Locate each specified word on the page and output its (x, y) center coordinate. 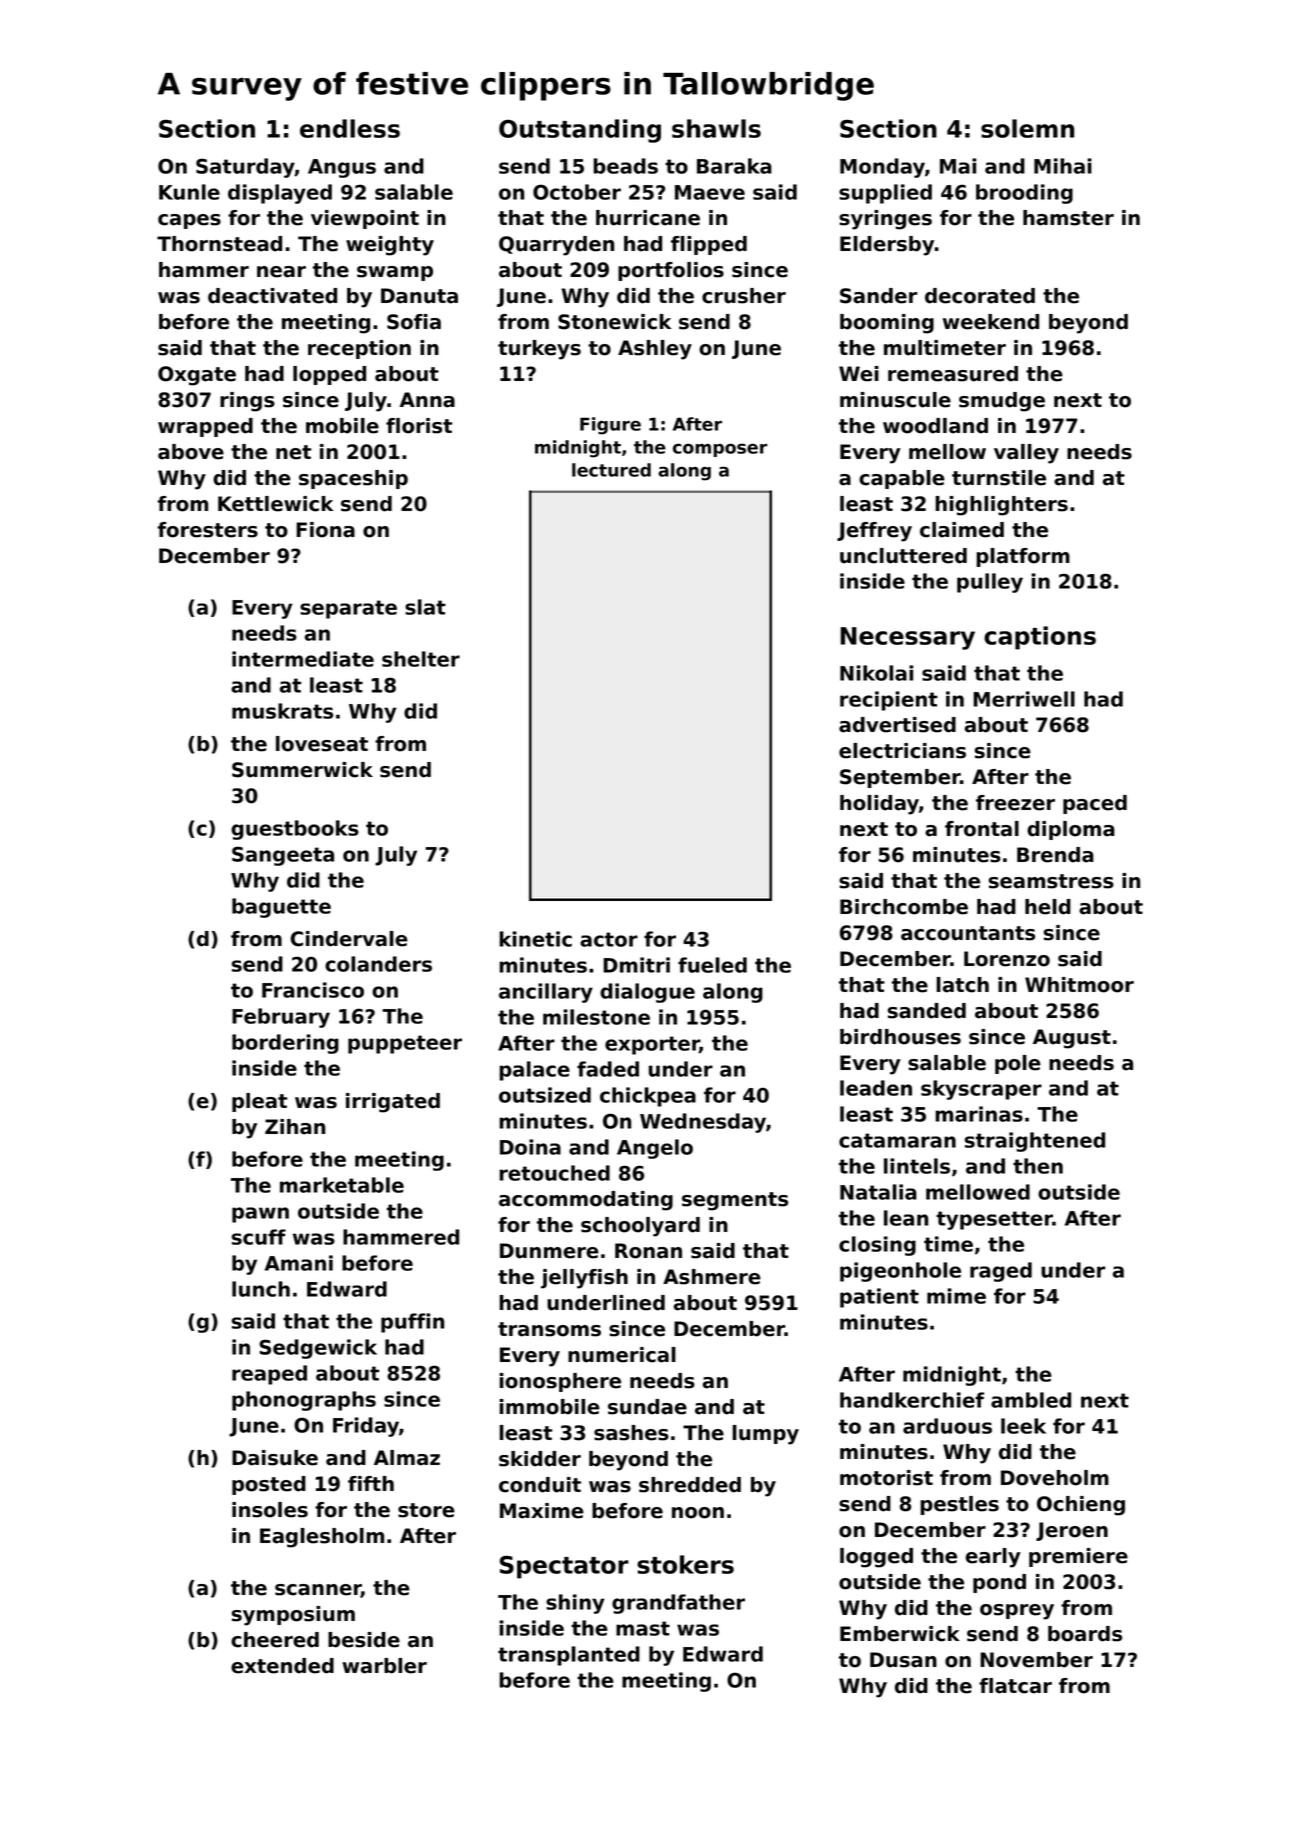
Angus (342, 168)
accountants (968, 933)
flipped (709, 245)
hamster (1068, 218)
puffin (412, 1323)
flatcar (1015, 1686)
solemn (1027, 128)
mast (643, 1628)
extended (282, 1666)
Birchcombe (904, 907)
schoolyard (640, 1227)
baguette (281, 908)
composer (720, 450)
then (1038, 1166)
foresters (208, 530)
